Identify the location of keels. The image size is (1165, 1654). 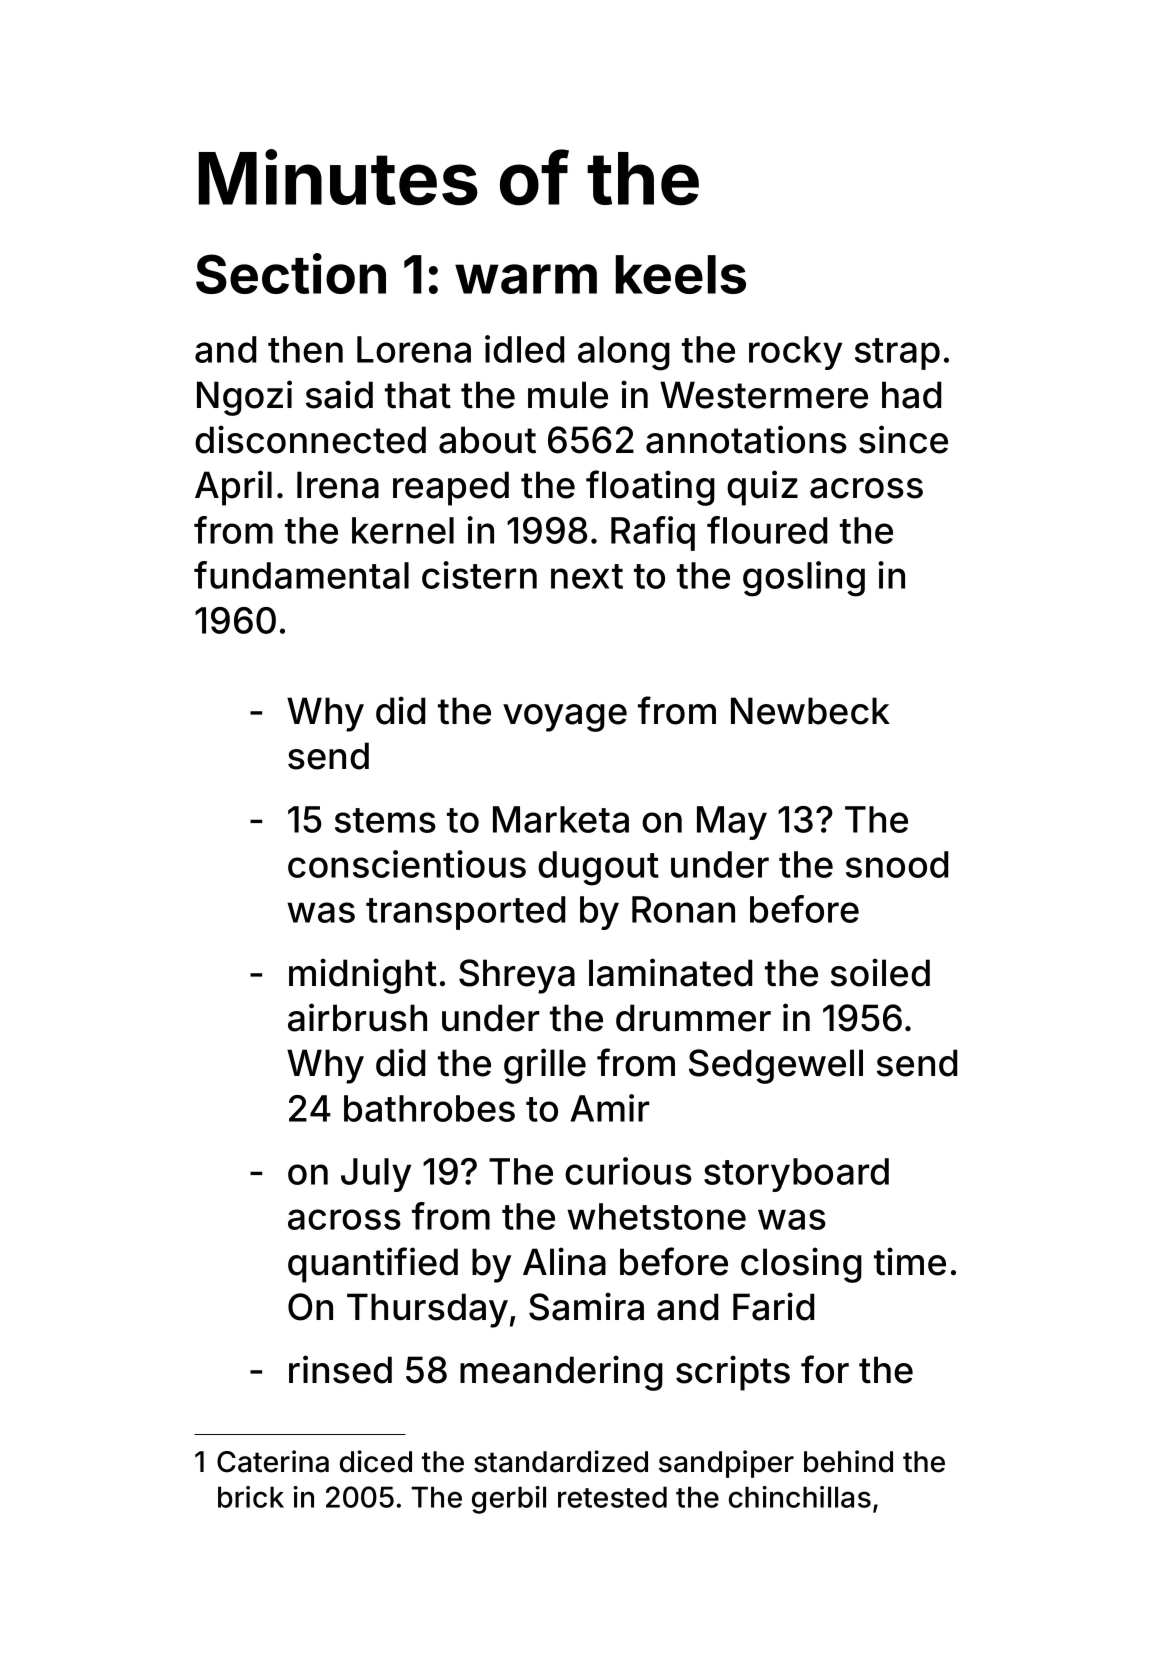
(681, 274).
